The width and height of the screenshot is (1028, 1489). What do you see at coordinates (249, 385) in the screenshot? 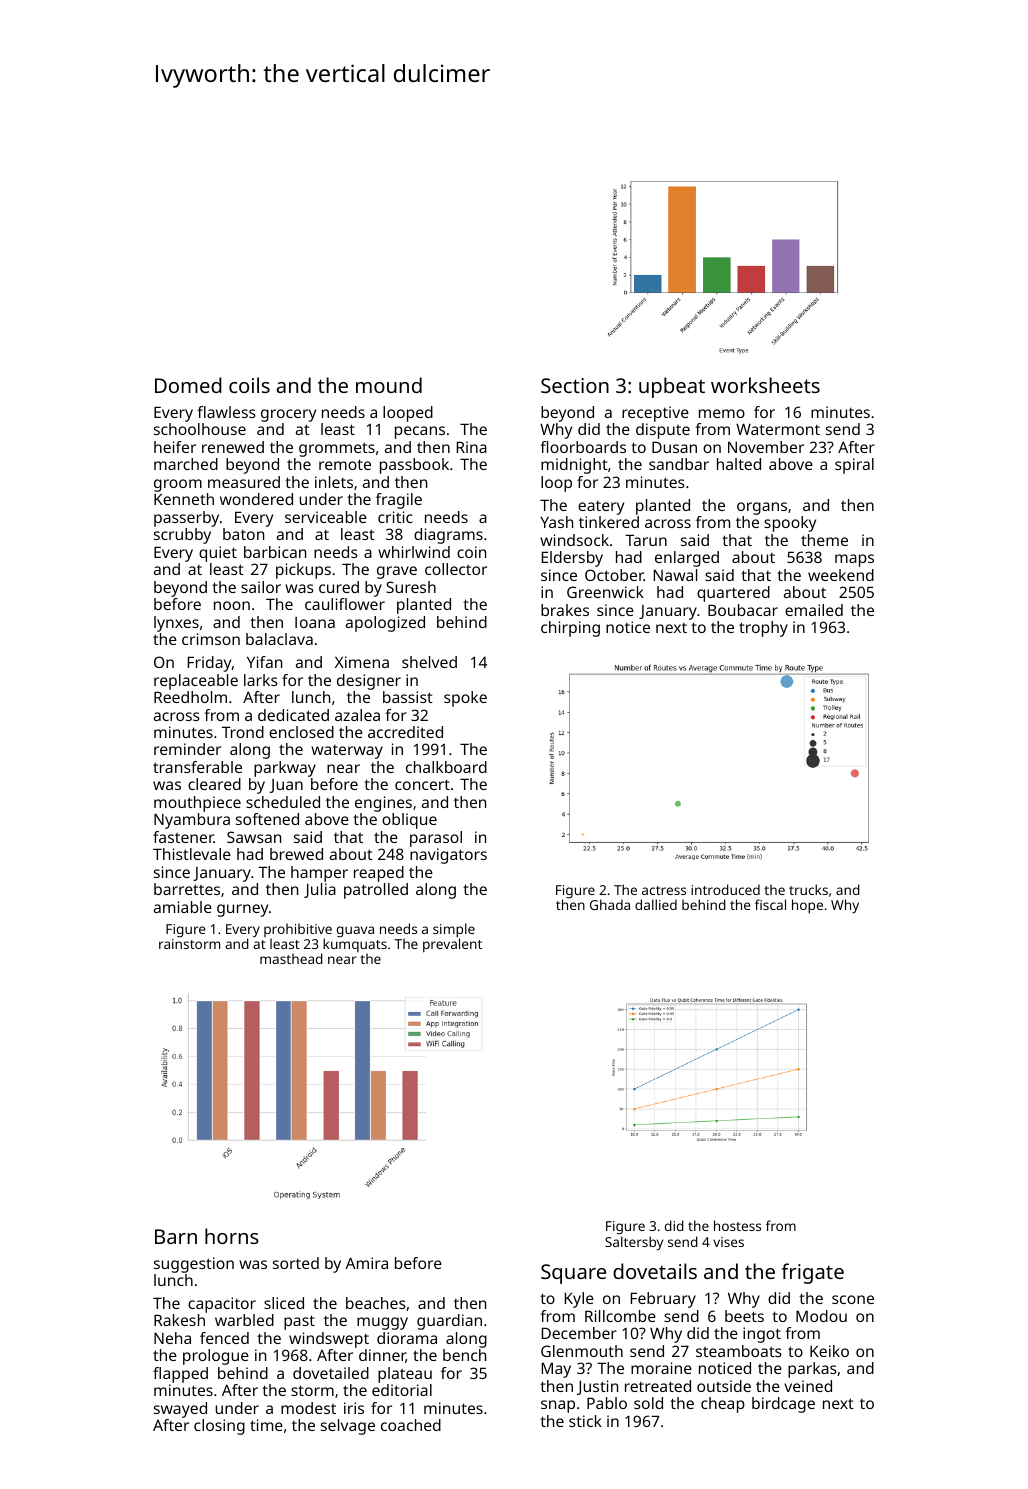
I see `coils` at bounding box center [249, 385].
